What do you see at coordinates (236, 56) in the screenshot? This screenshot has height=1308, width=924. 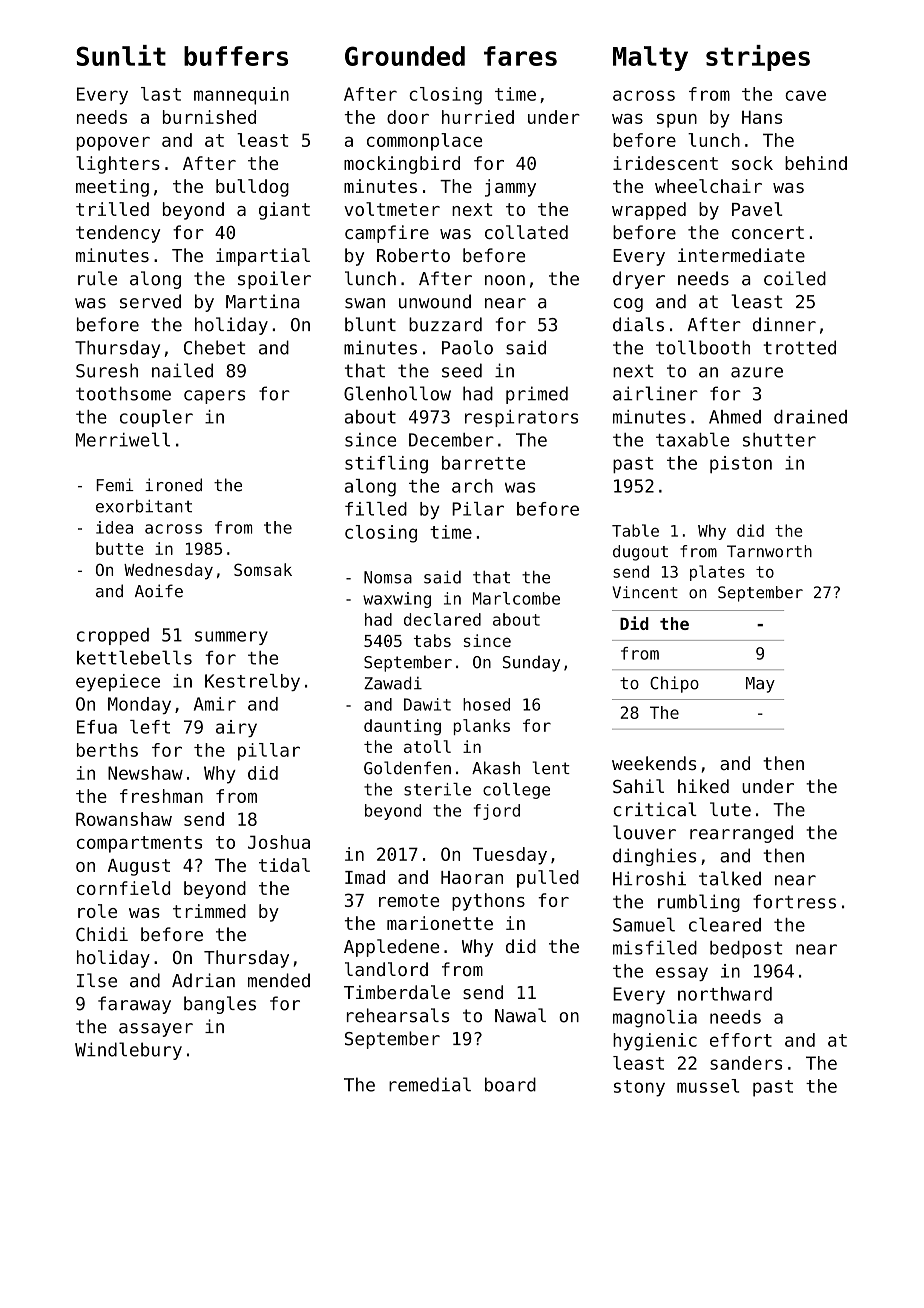 I see `buffers` at bounding box center [236, 56].
